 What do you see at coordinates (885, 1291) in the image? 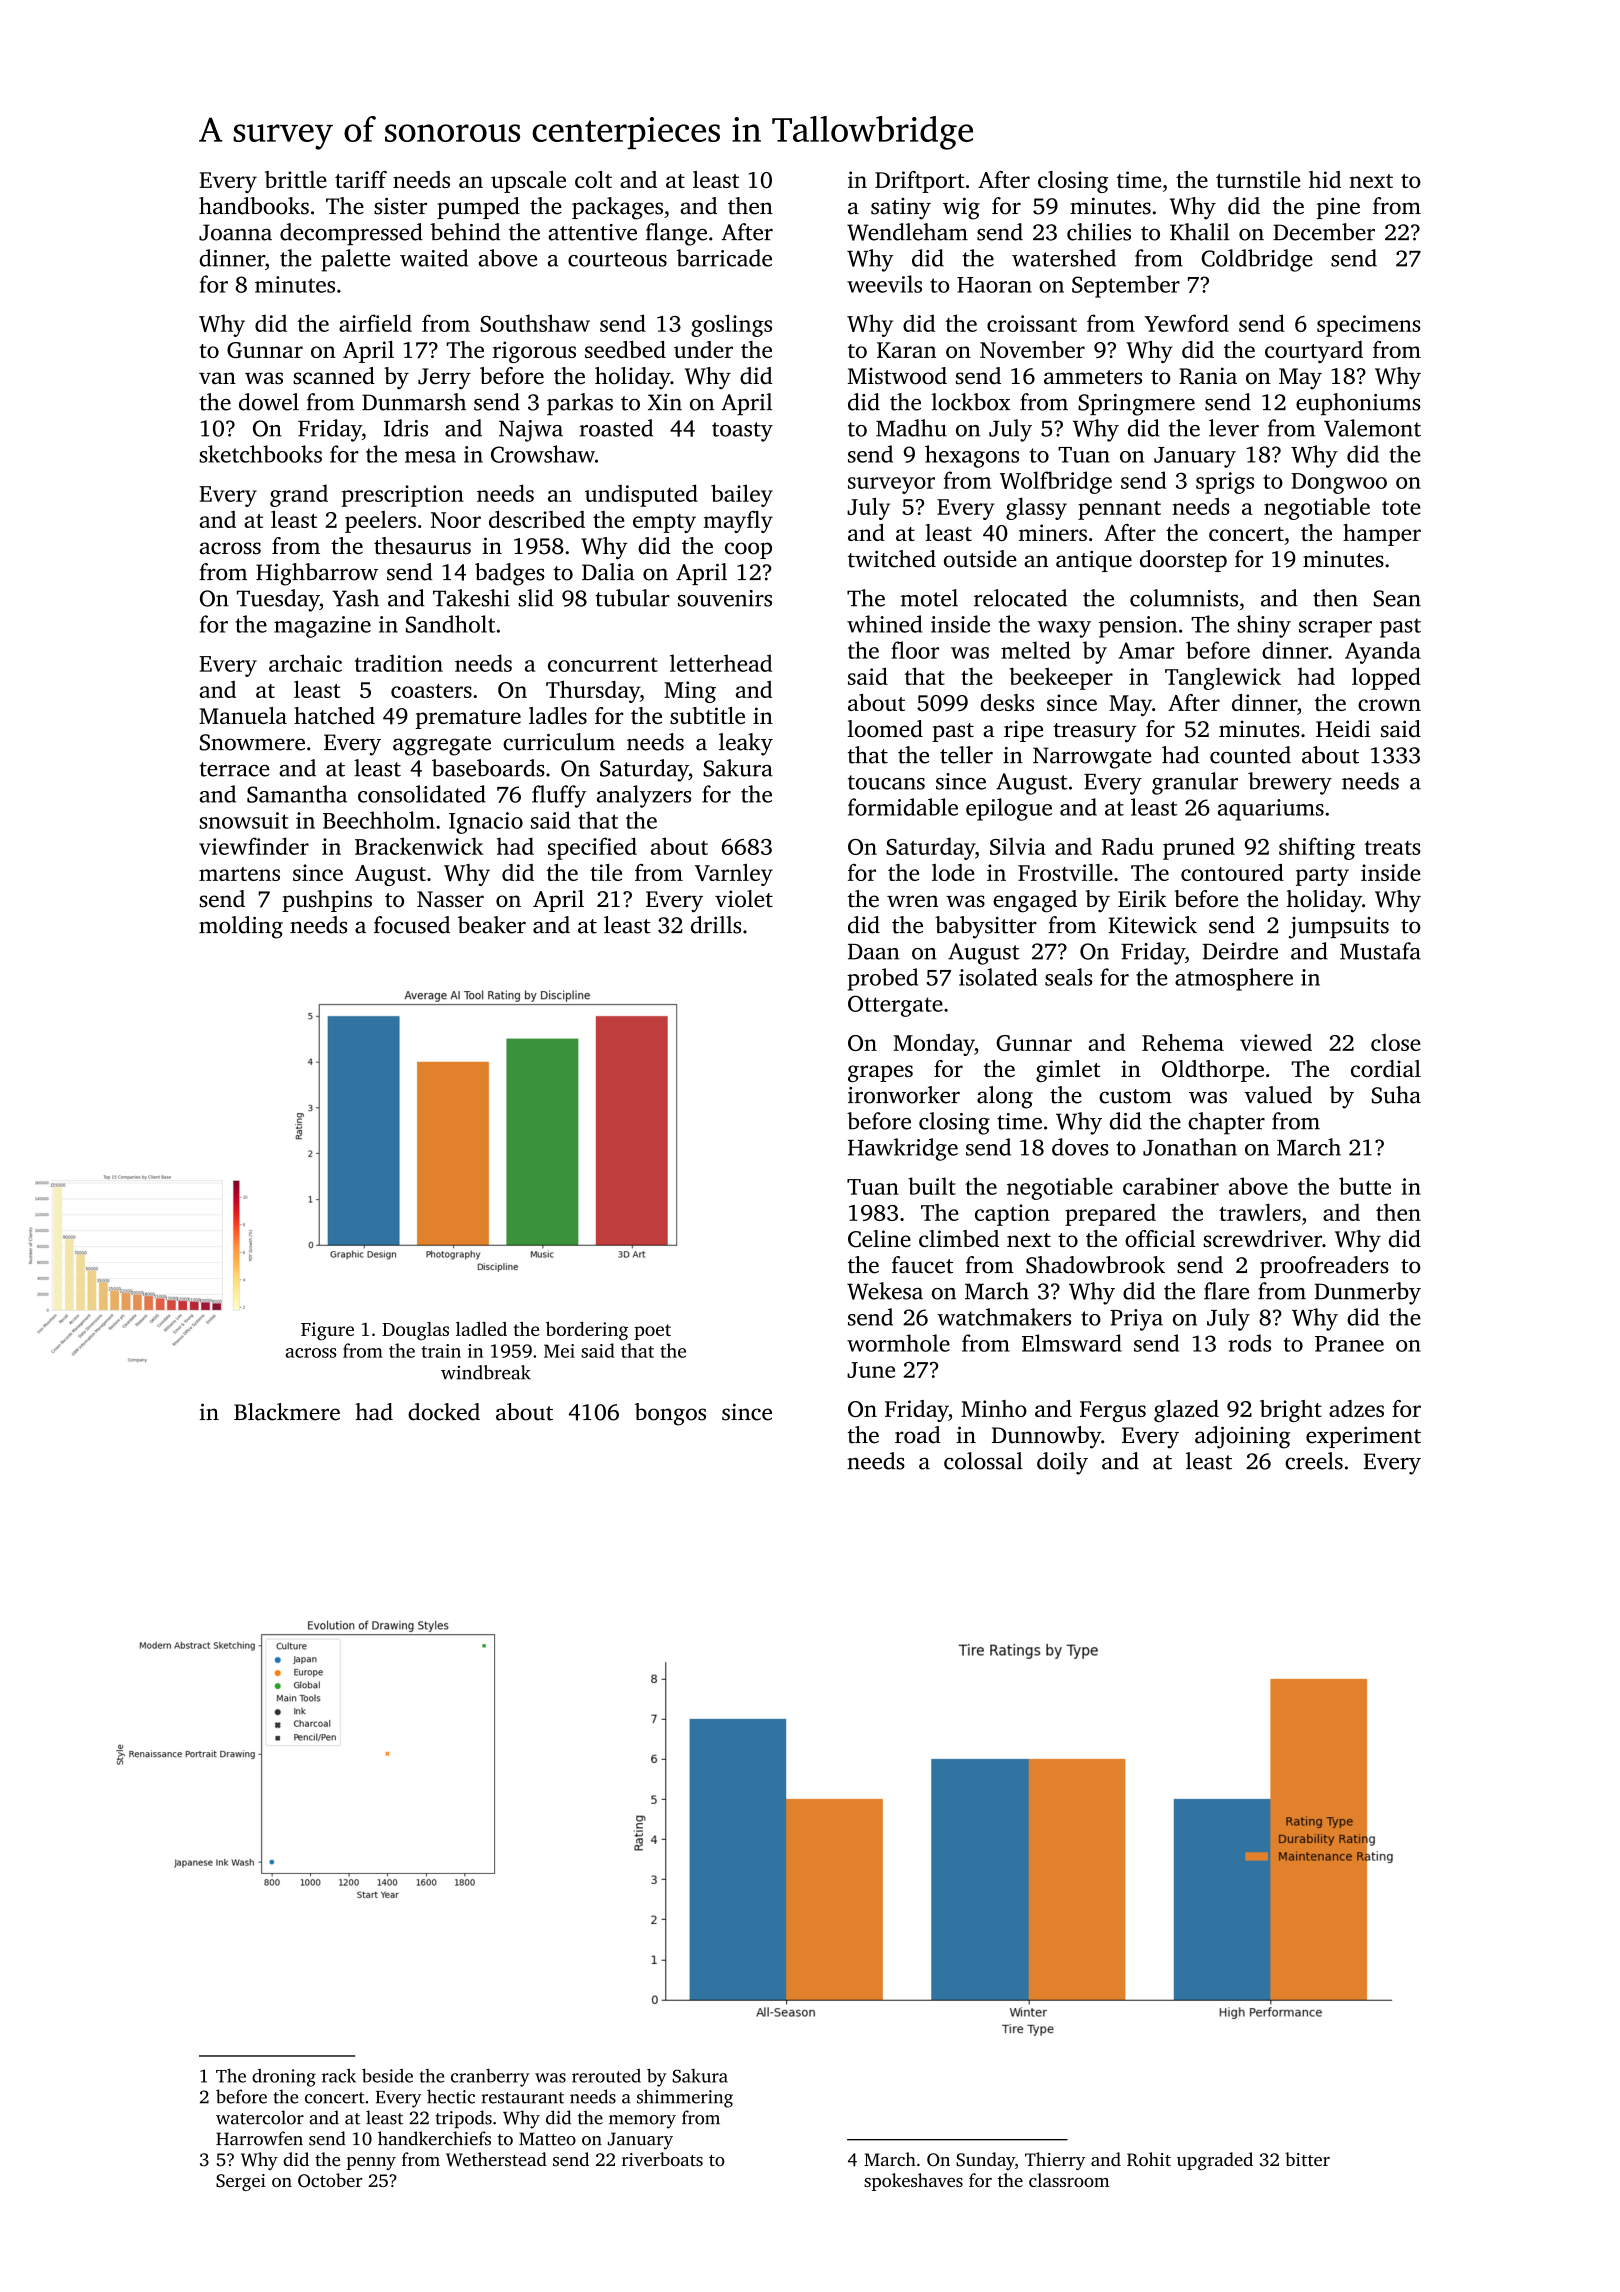
I see `Wekesa` at bounding box center [885, 1291].
